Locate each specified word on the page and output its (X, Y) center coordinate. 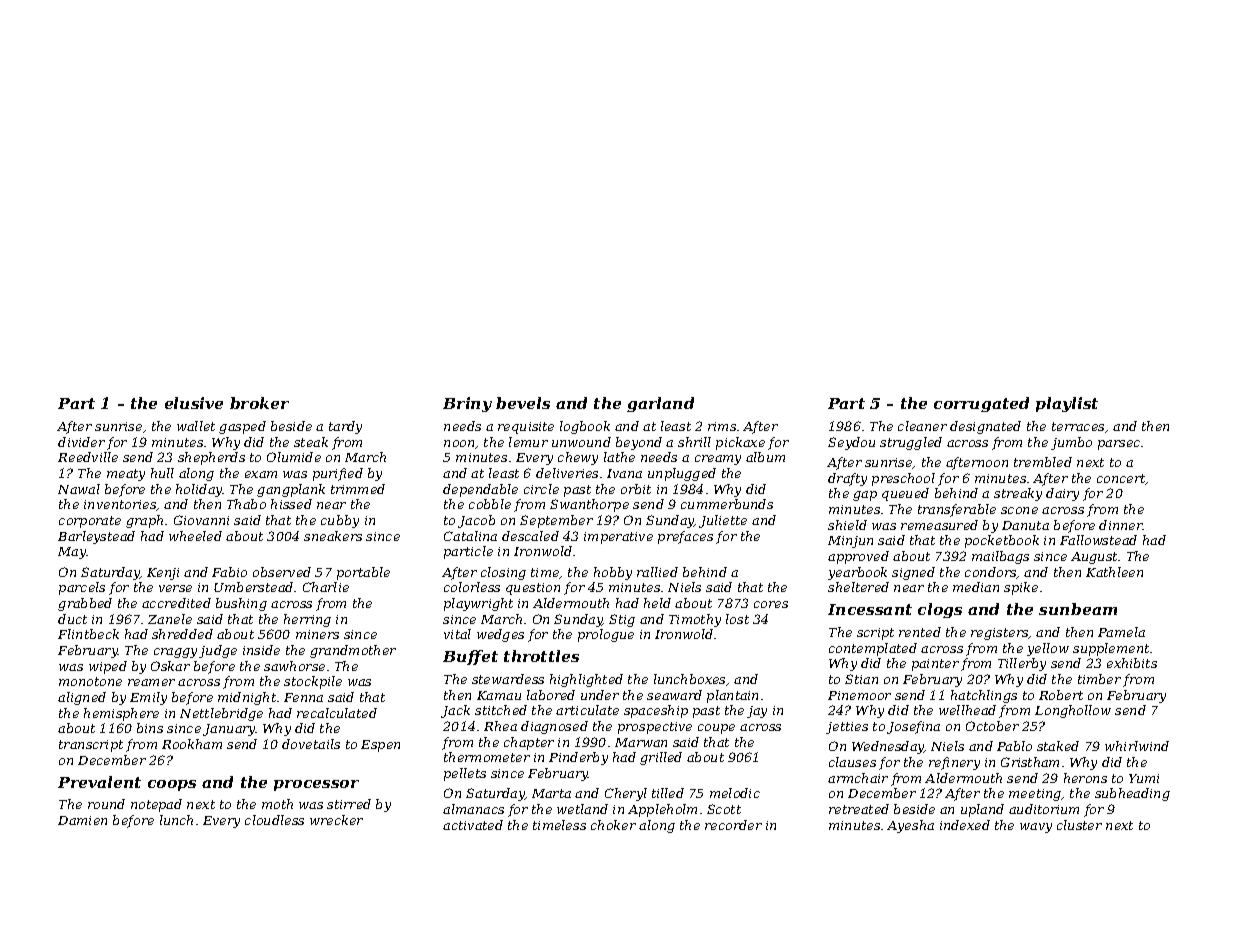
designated (985, 427)
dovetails (311, 744)
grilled (661, 758)
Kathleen (1114, 572)
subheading (1132, 794)
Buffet (470, 657)
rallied (657, 572)
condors (991, 573)
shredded (182, 634)
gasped (242, 427)
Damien (82, 820)
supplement (1111, 649)
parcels (82, 588)
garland (660, 404)
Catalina (470, 536)
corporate (90, 522)
